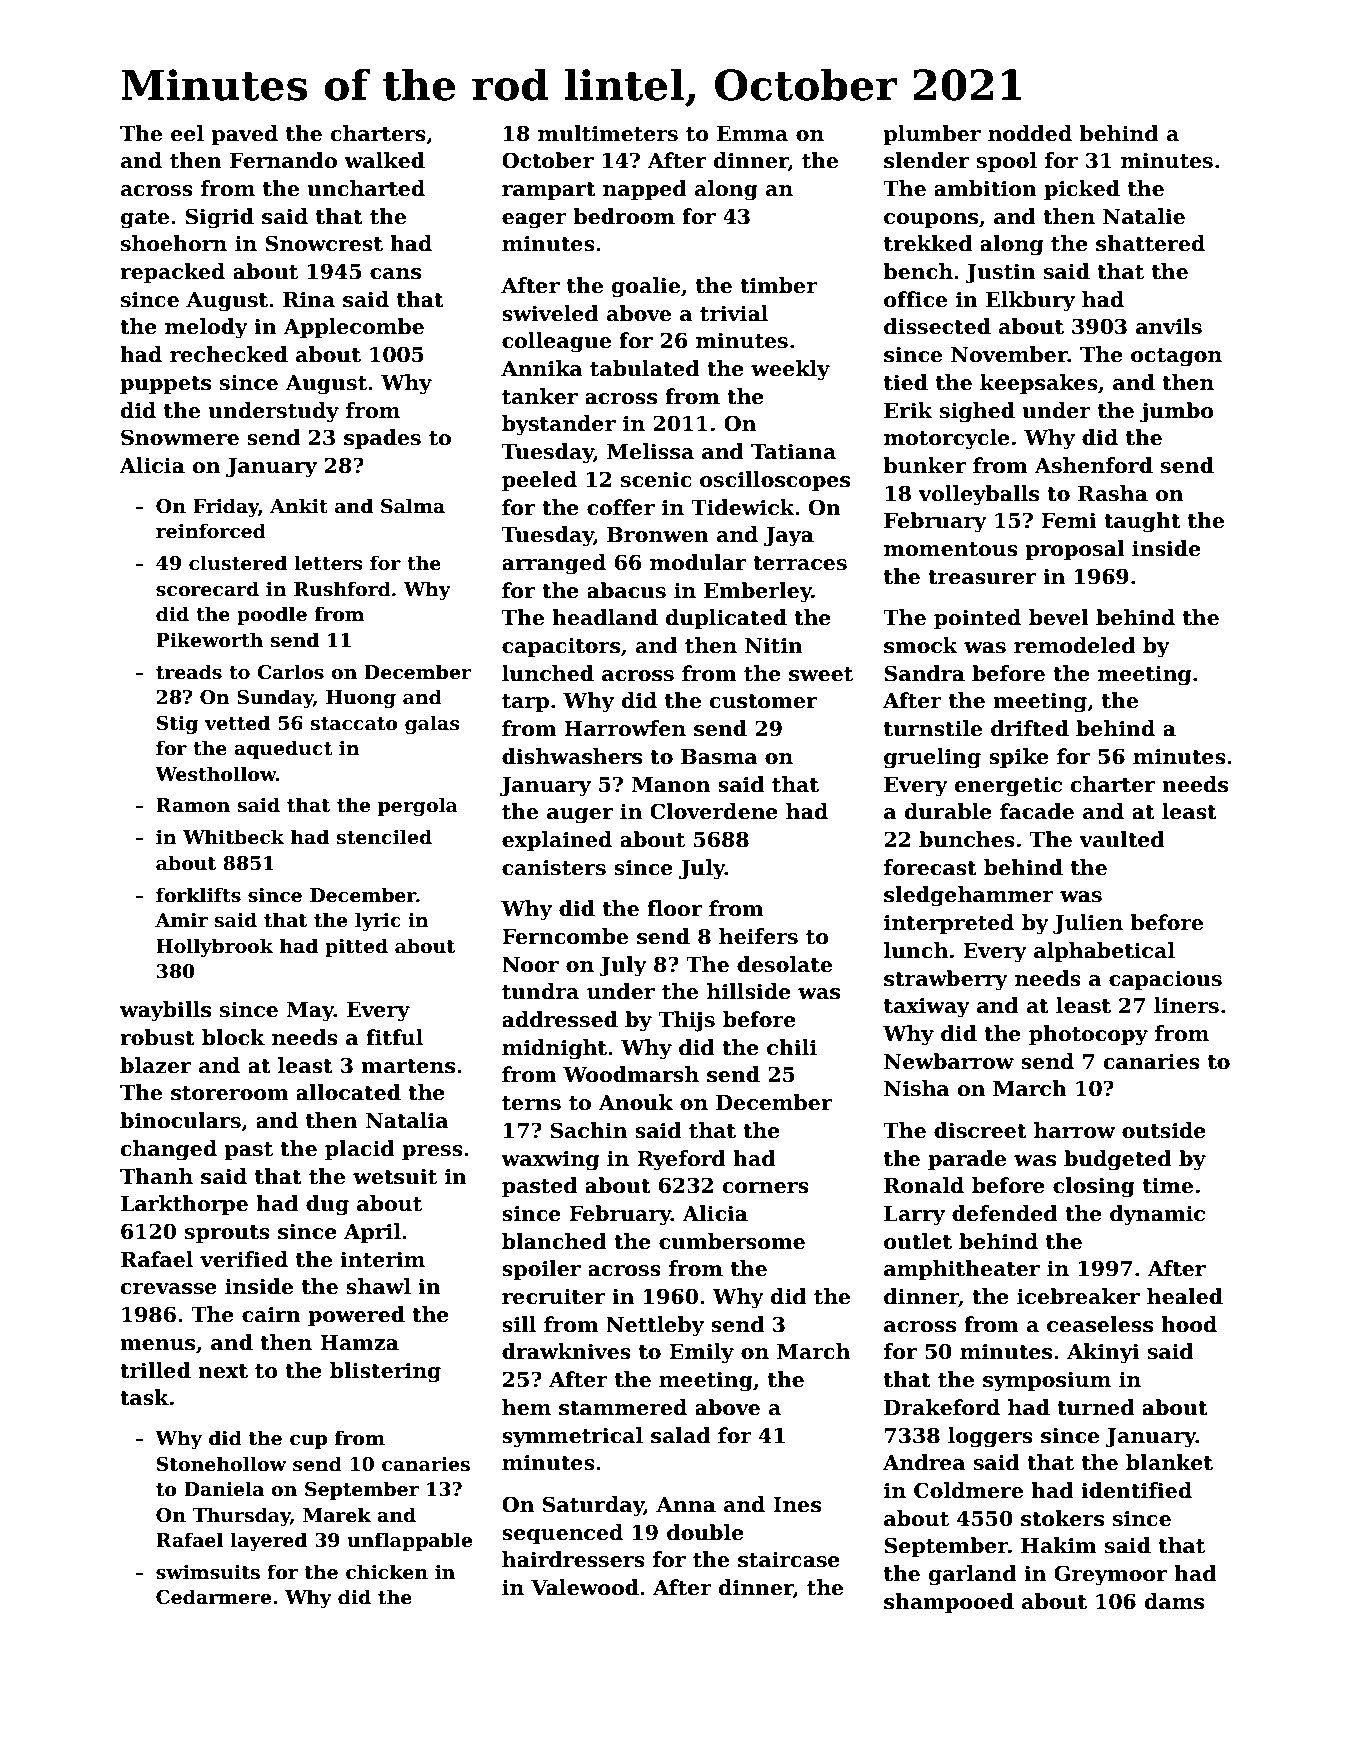  Describe the element at coordinates (1150, 243) in the document. I see `shattered` at that location.
